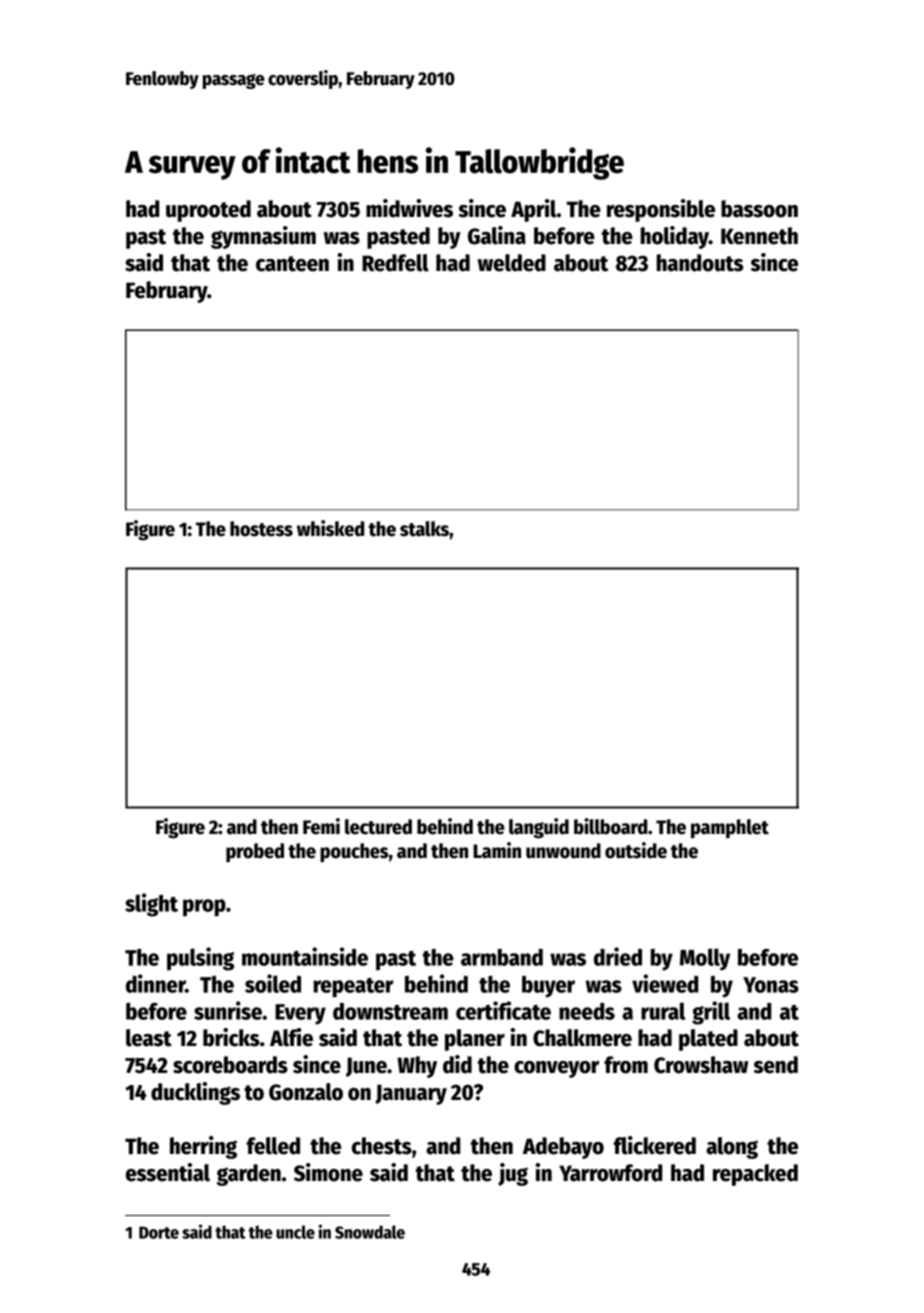 The height and width of the screenshot is (1313, 924). Describe the element at coordinates (534, 210) in the screenshot. I see `April` at that location.
